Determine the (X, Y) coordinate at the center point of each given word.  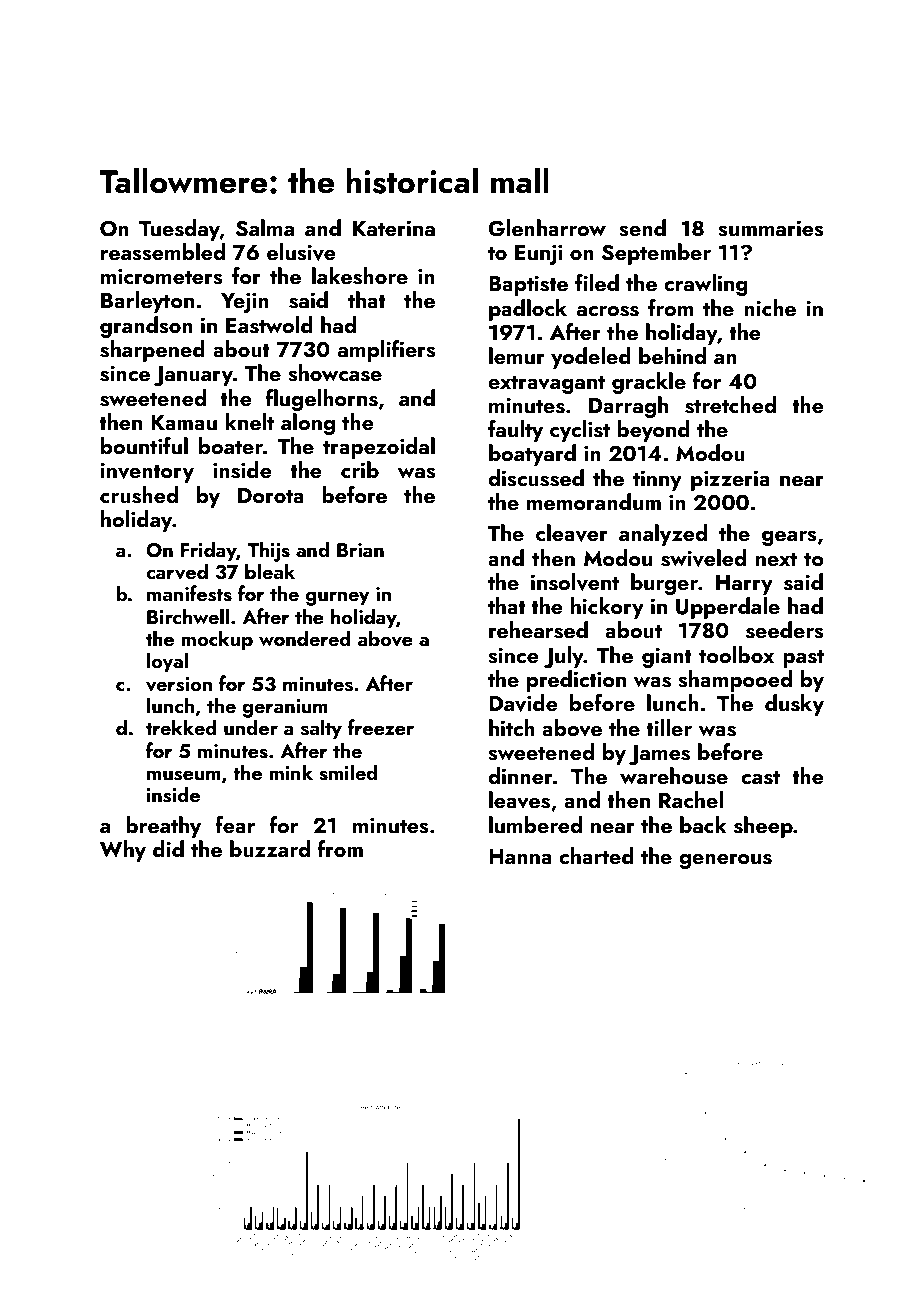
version (179, 684)
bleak (270, 571)
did (168, 848)
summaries (771, 229)
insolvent (575, 582)
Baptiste (528, 285)
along (308, 424)
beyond (653, 431)
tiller (669, 727)
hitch (512, 727)
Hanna (520, 856)
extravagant (546, 384)
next (776, 559)
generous (725, 861)
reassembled (163, 252)
